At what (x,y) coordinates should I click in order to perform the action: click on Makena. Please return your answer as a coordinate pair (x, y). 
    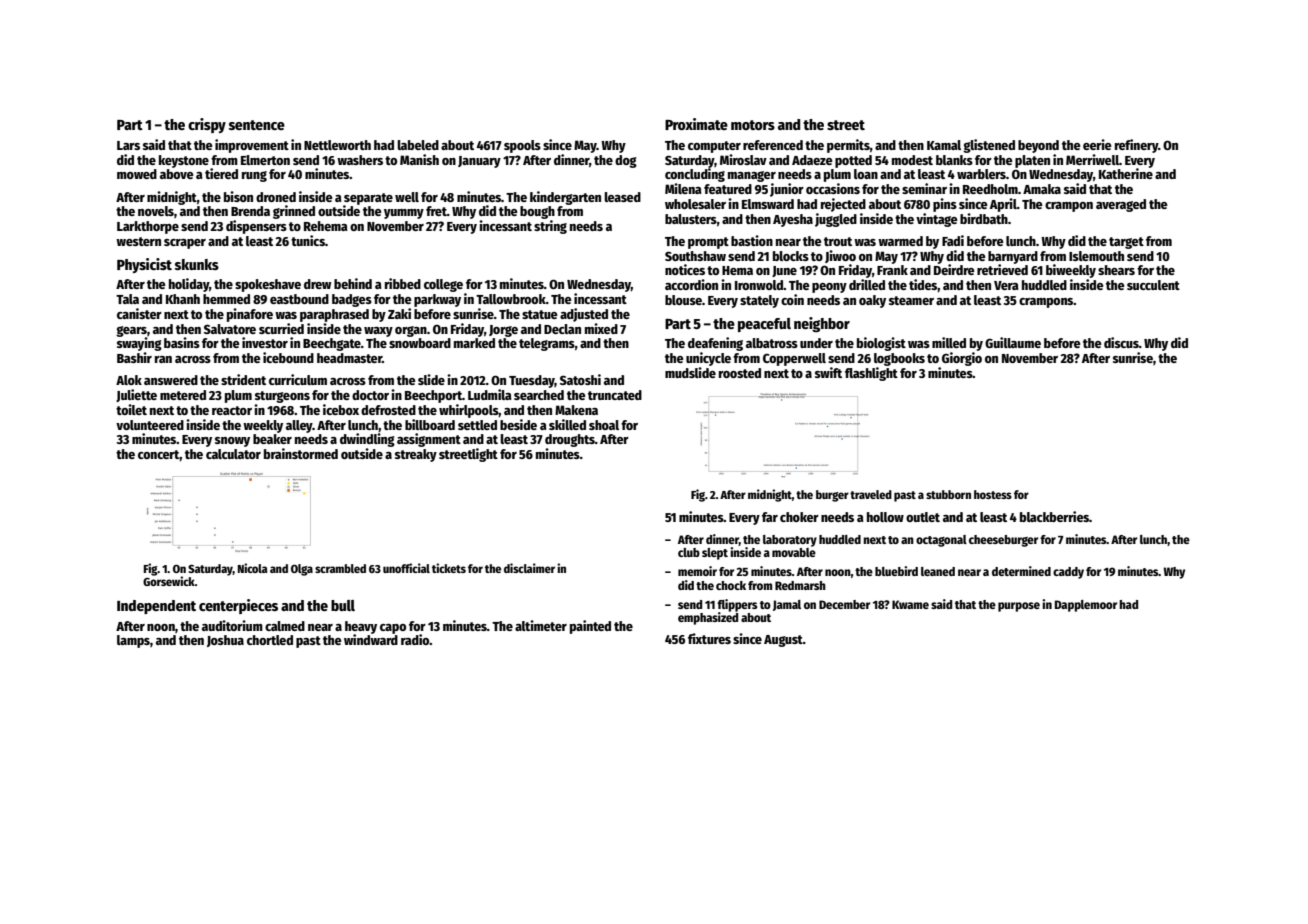
    Looking at the image, I should click on (576, 410).
